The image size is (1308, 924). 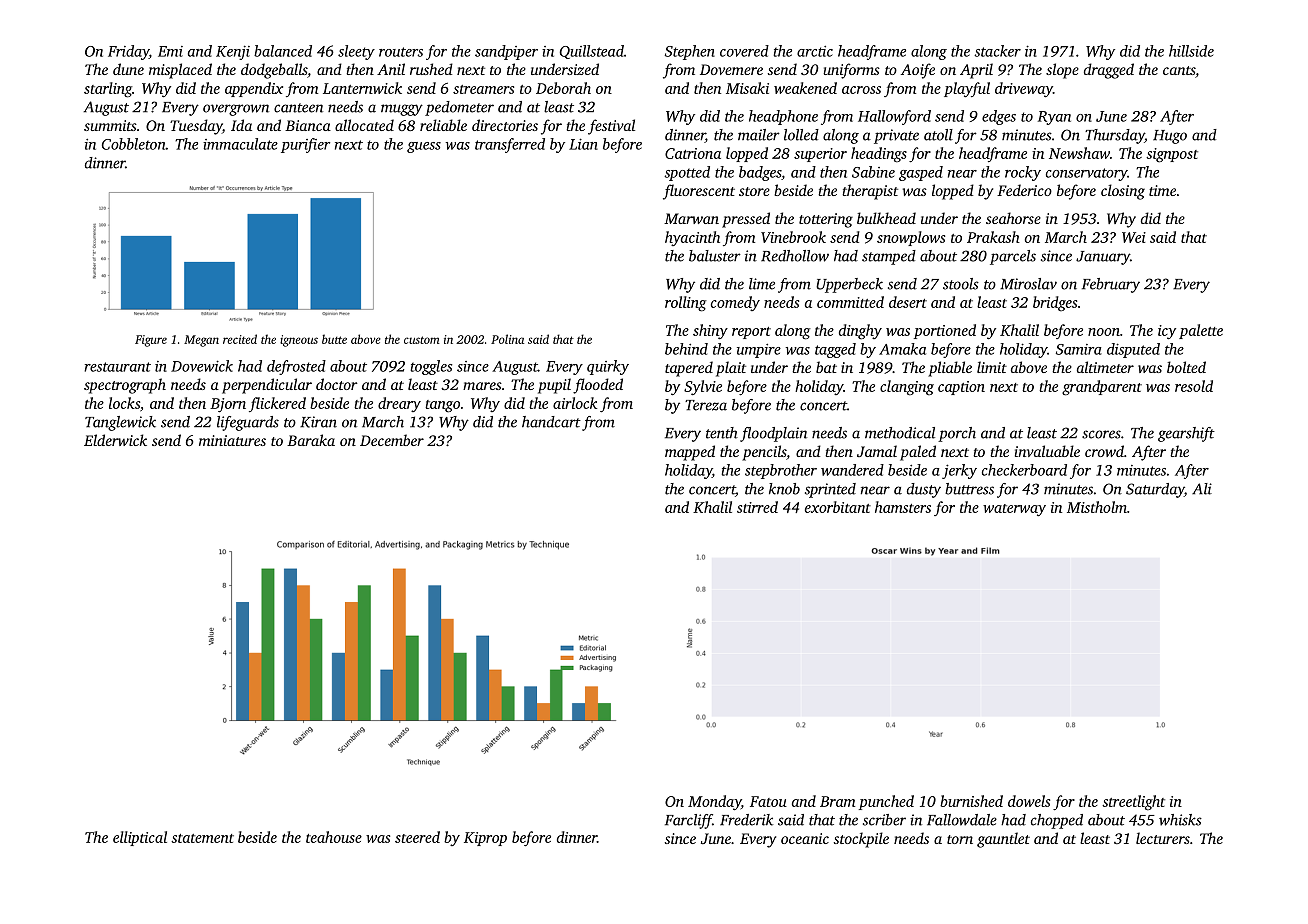 I want to click on rolling, so click(x=686, y=304).
